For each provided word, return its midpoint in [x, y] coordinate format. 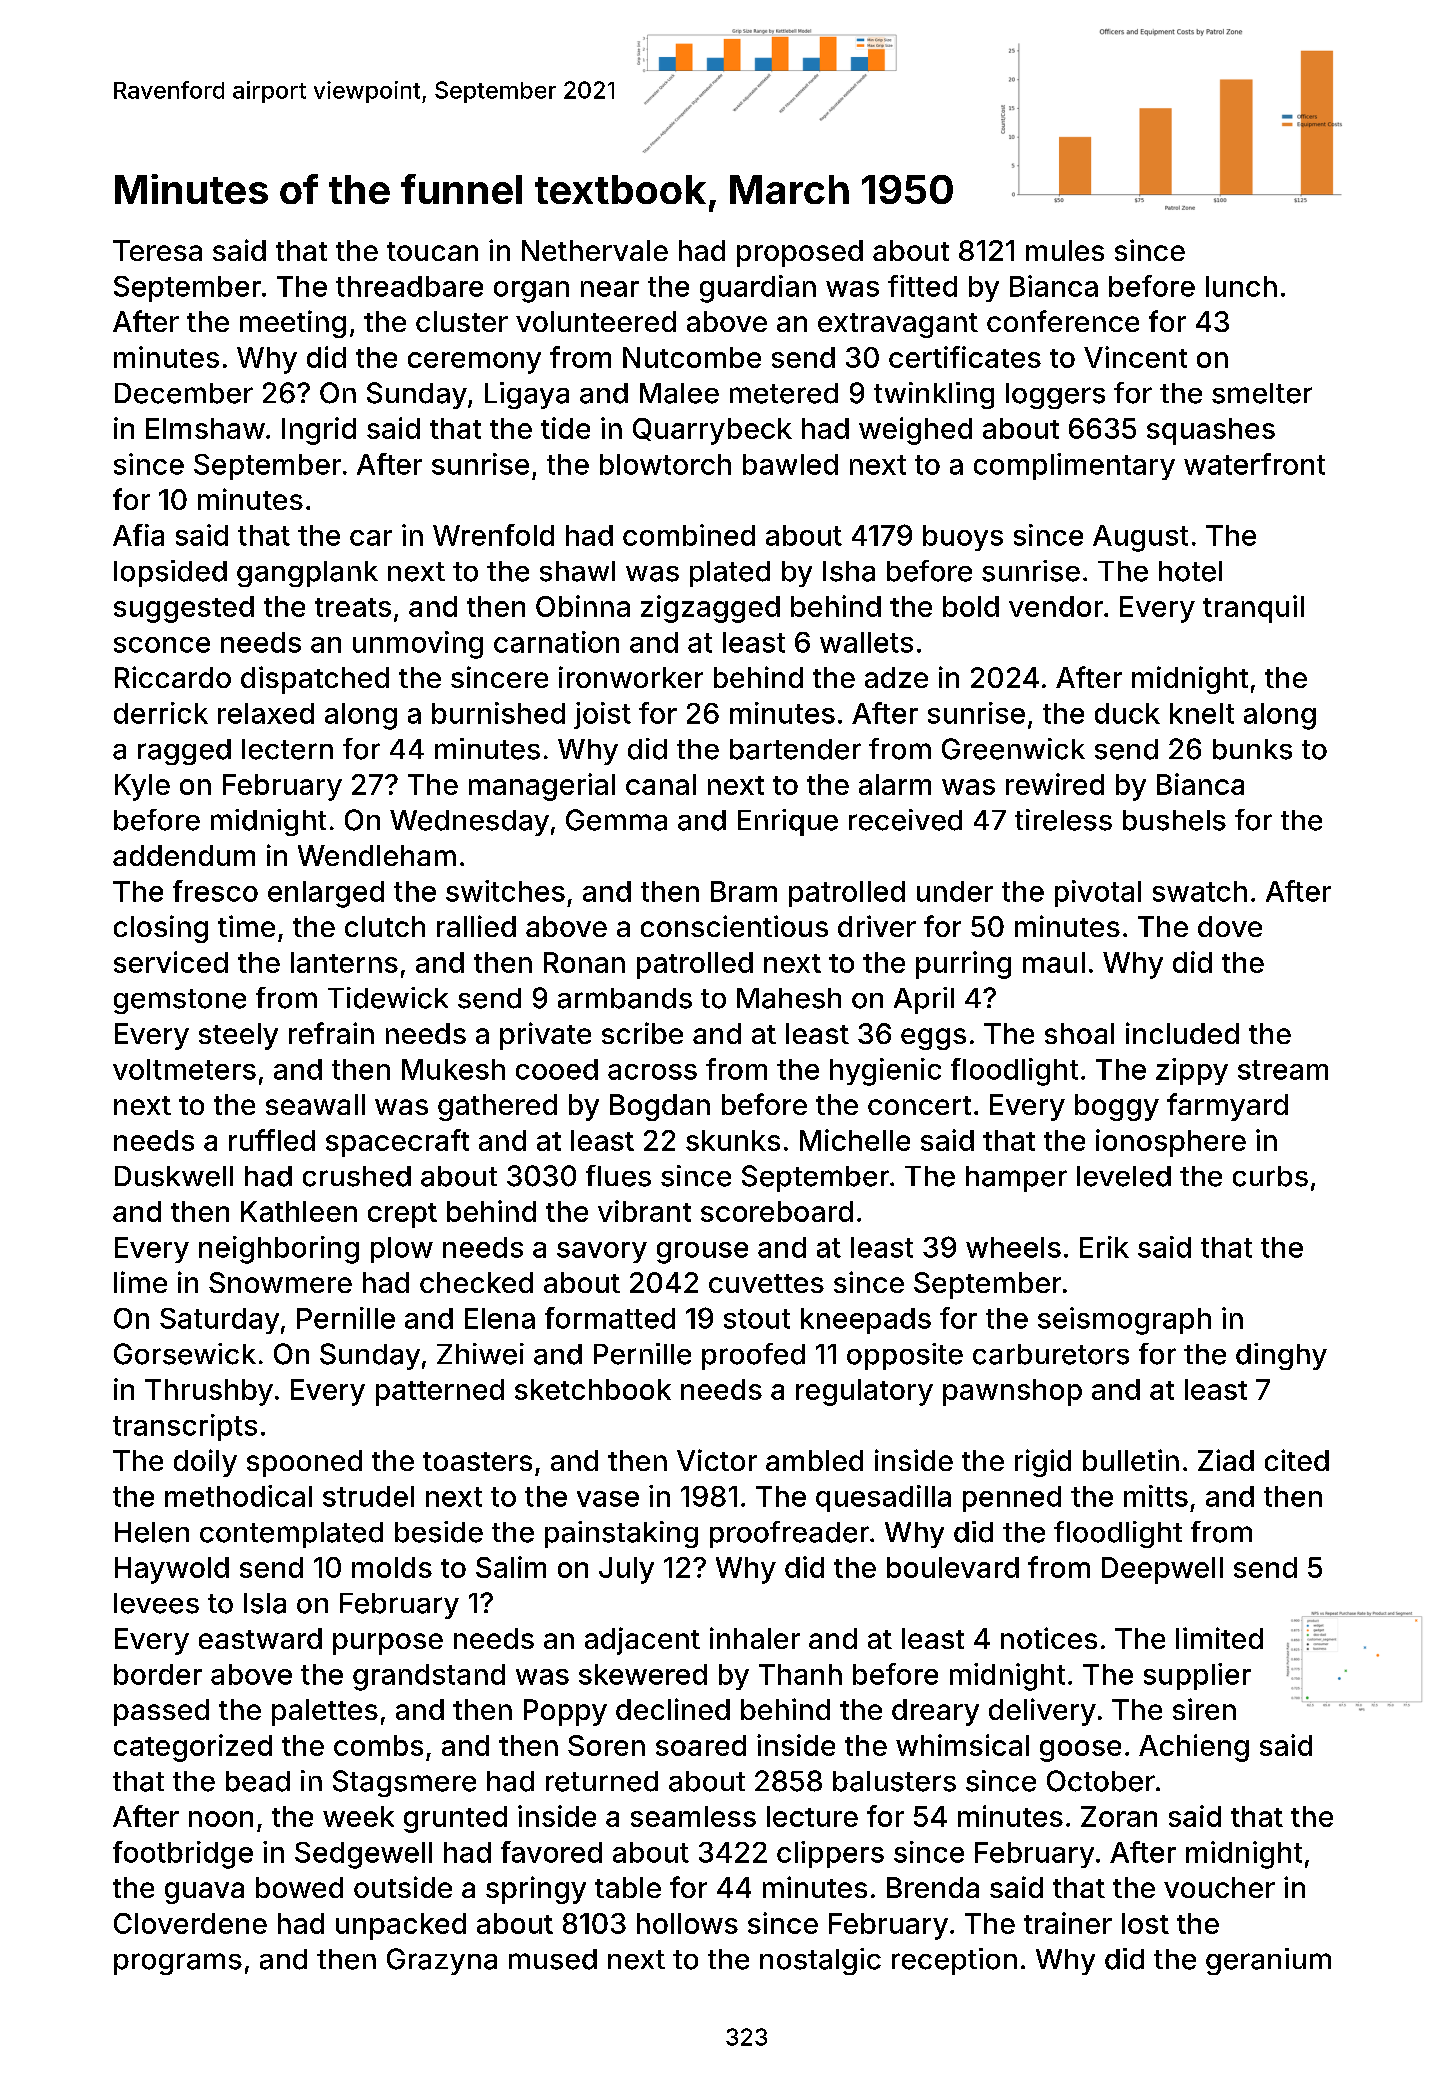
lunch [1241, 286]
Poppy [565, 1712]
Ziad [1226, 1460]
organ [531, 292]
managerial [542, 787]
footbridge [183, 1855]
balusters [894, 1781]
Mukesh [453, 1069]
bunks [1252, 749]
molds [392, 1567]
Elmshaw [205, 428]
